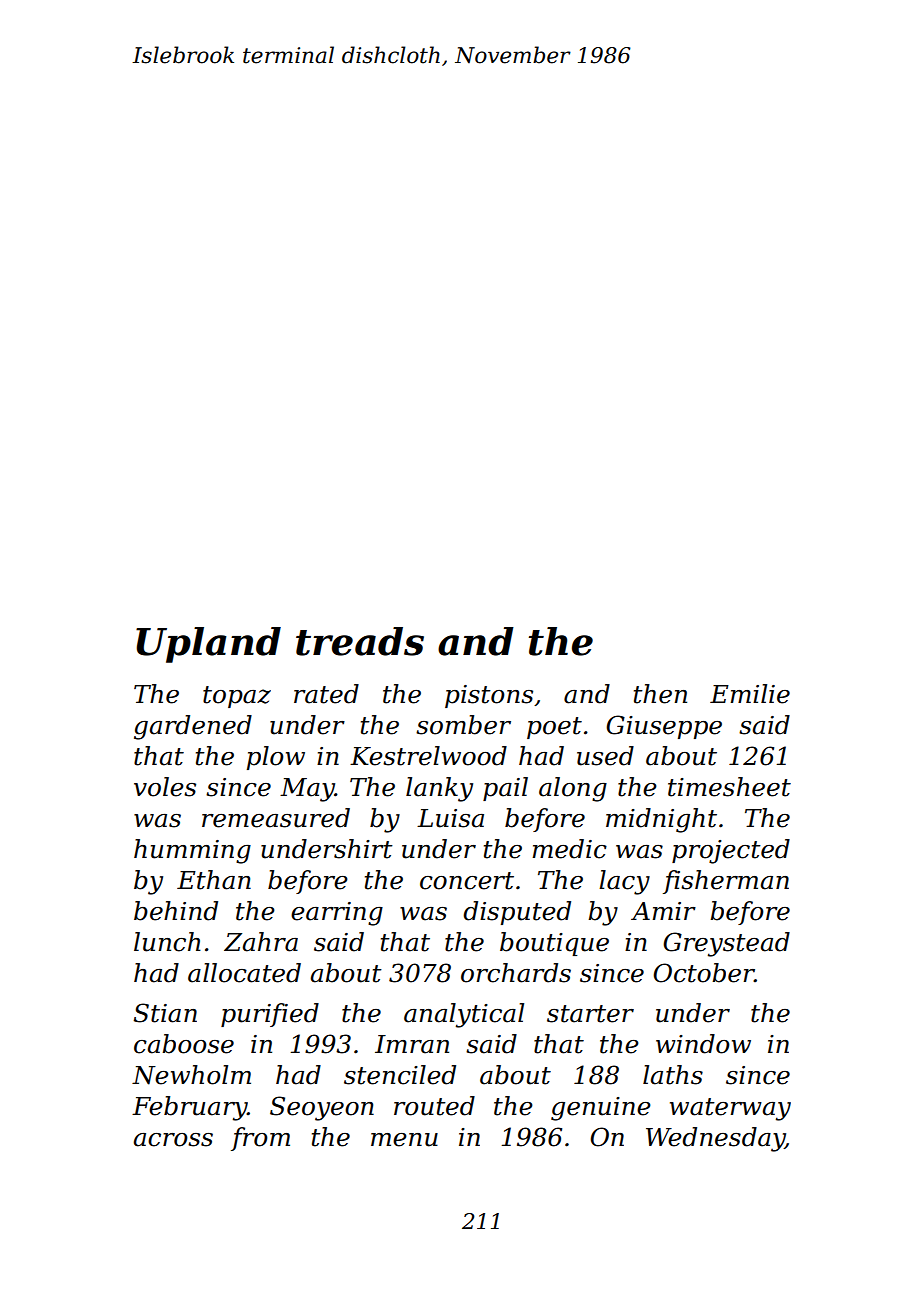 This page has width=924, height=1311. What do you see at coordinates (750, 694) in the page?
I see `Emilie` at bounding box center [750, 694].
